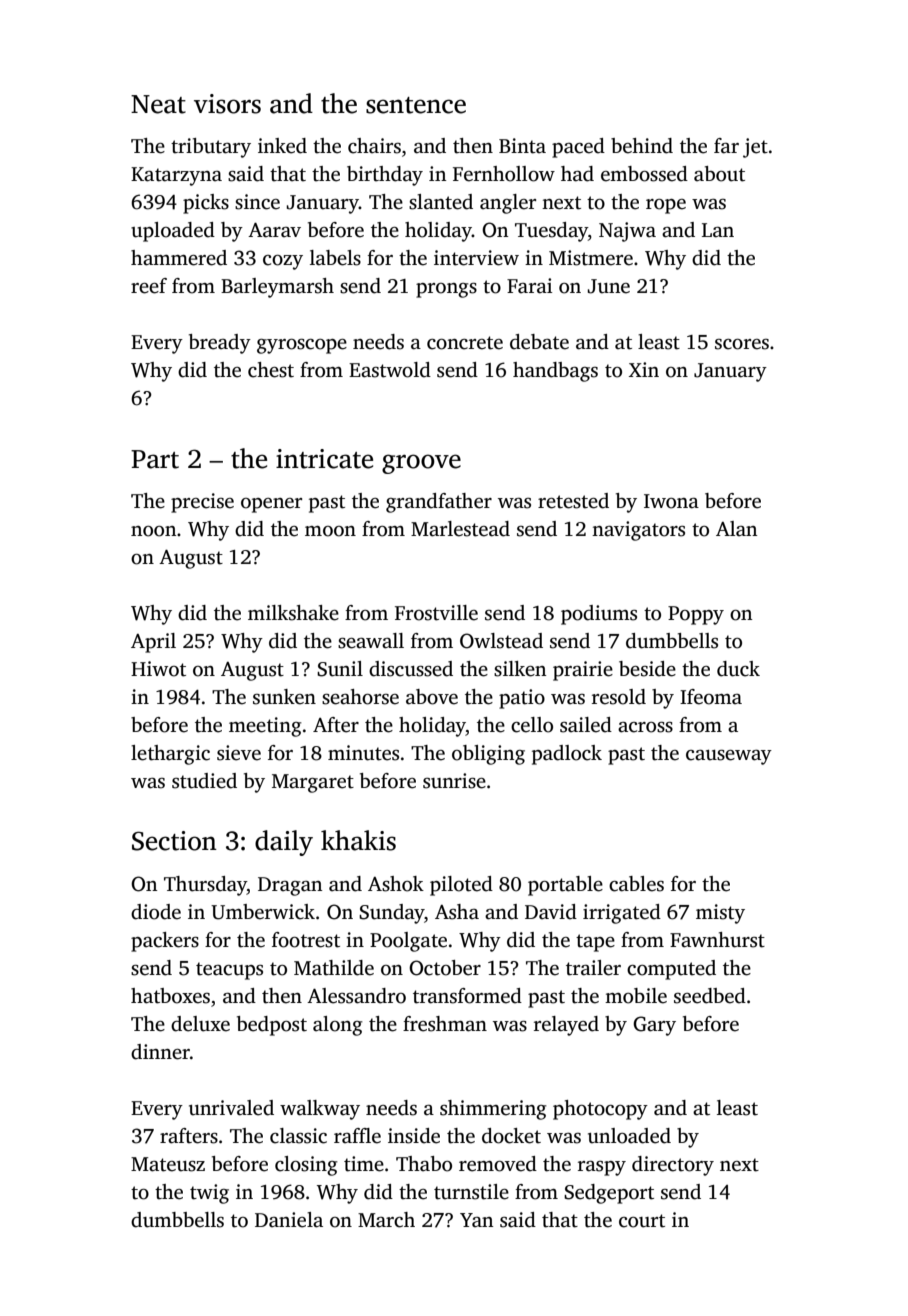 This image has height=1316, width=908. Describe the element at coordinates (170, 755) in the image. I see `lethargic` at that location.
